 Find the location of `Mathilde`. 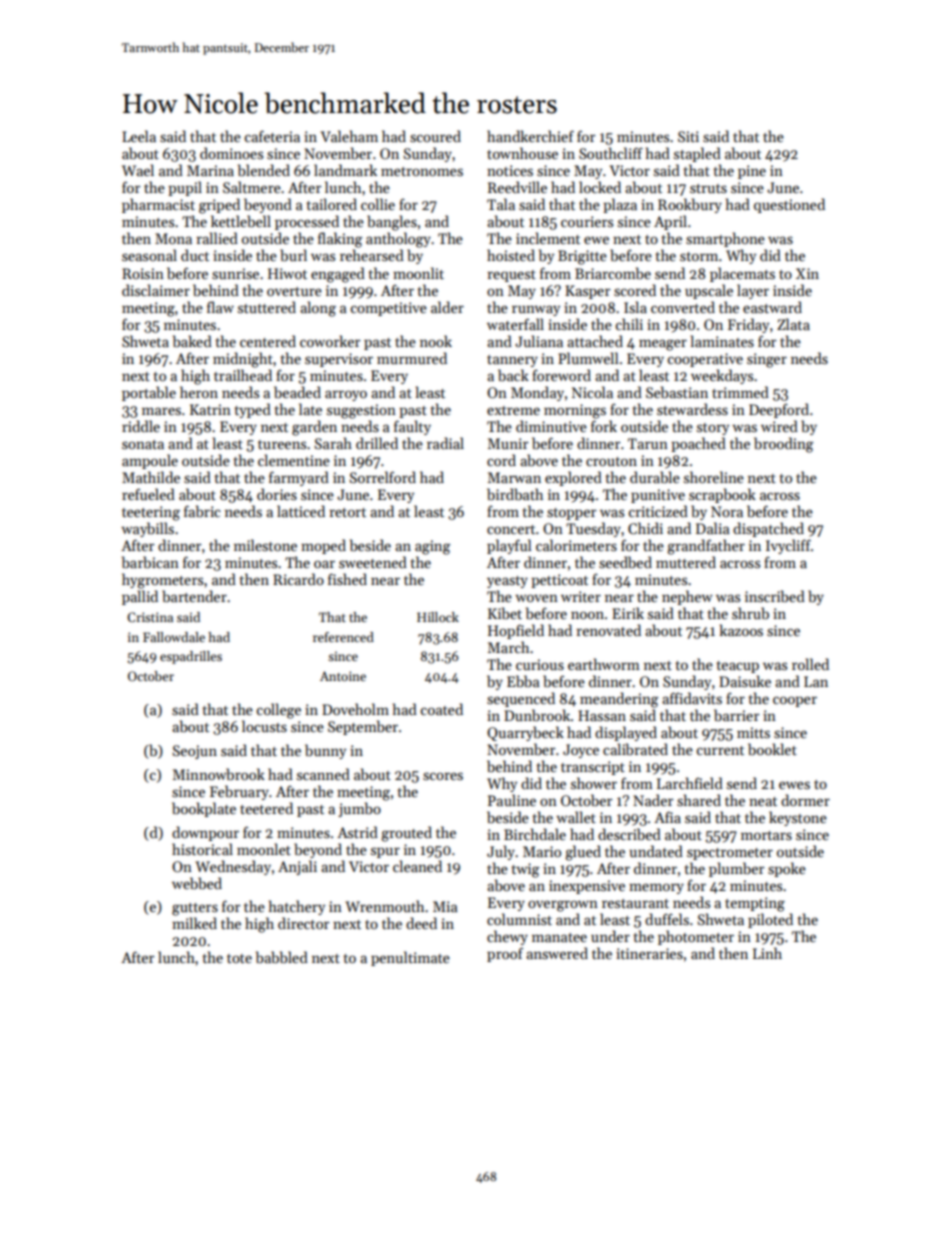

Mathilde is located at coordinates (151, 477).
